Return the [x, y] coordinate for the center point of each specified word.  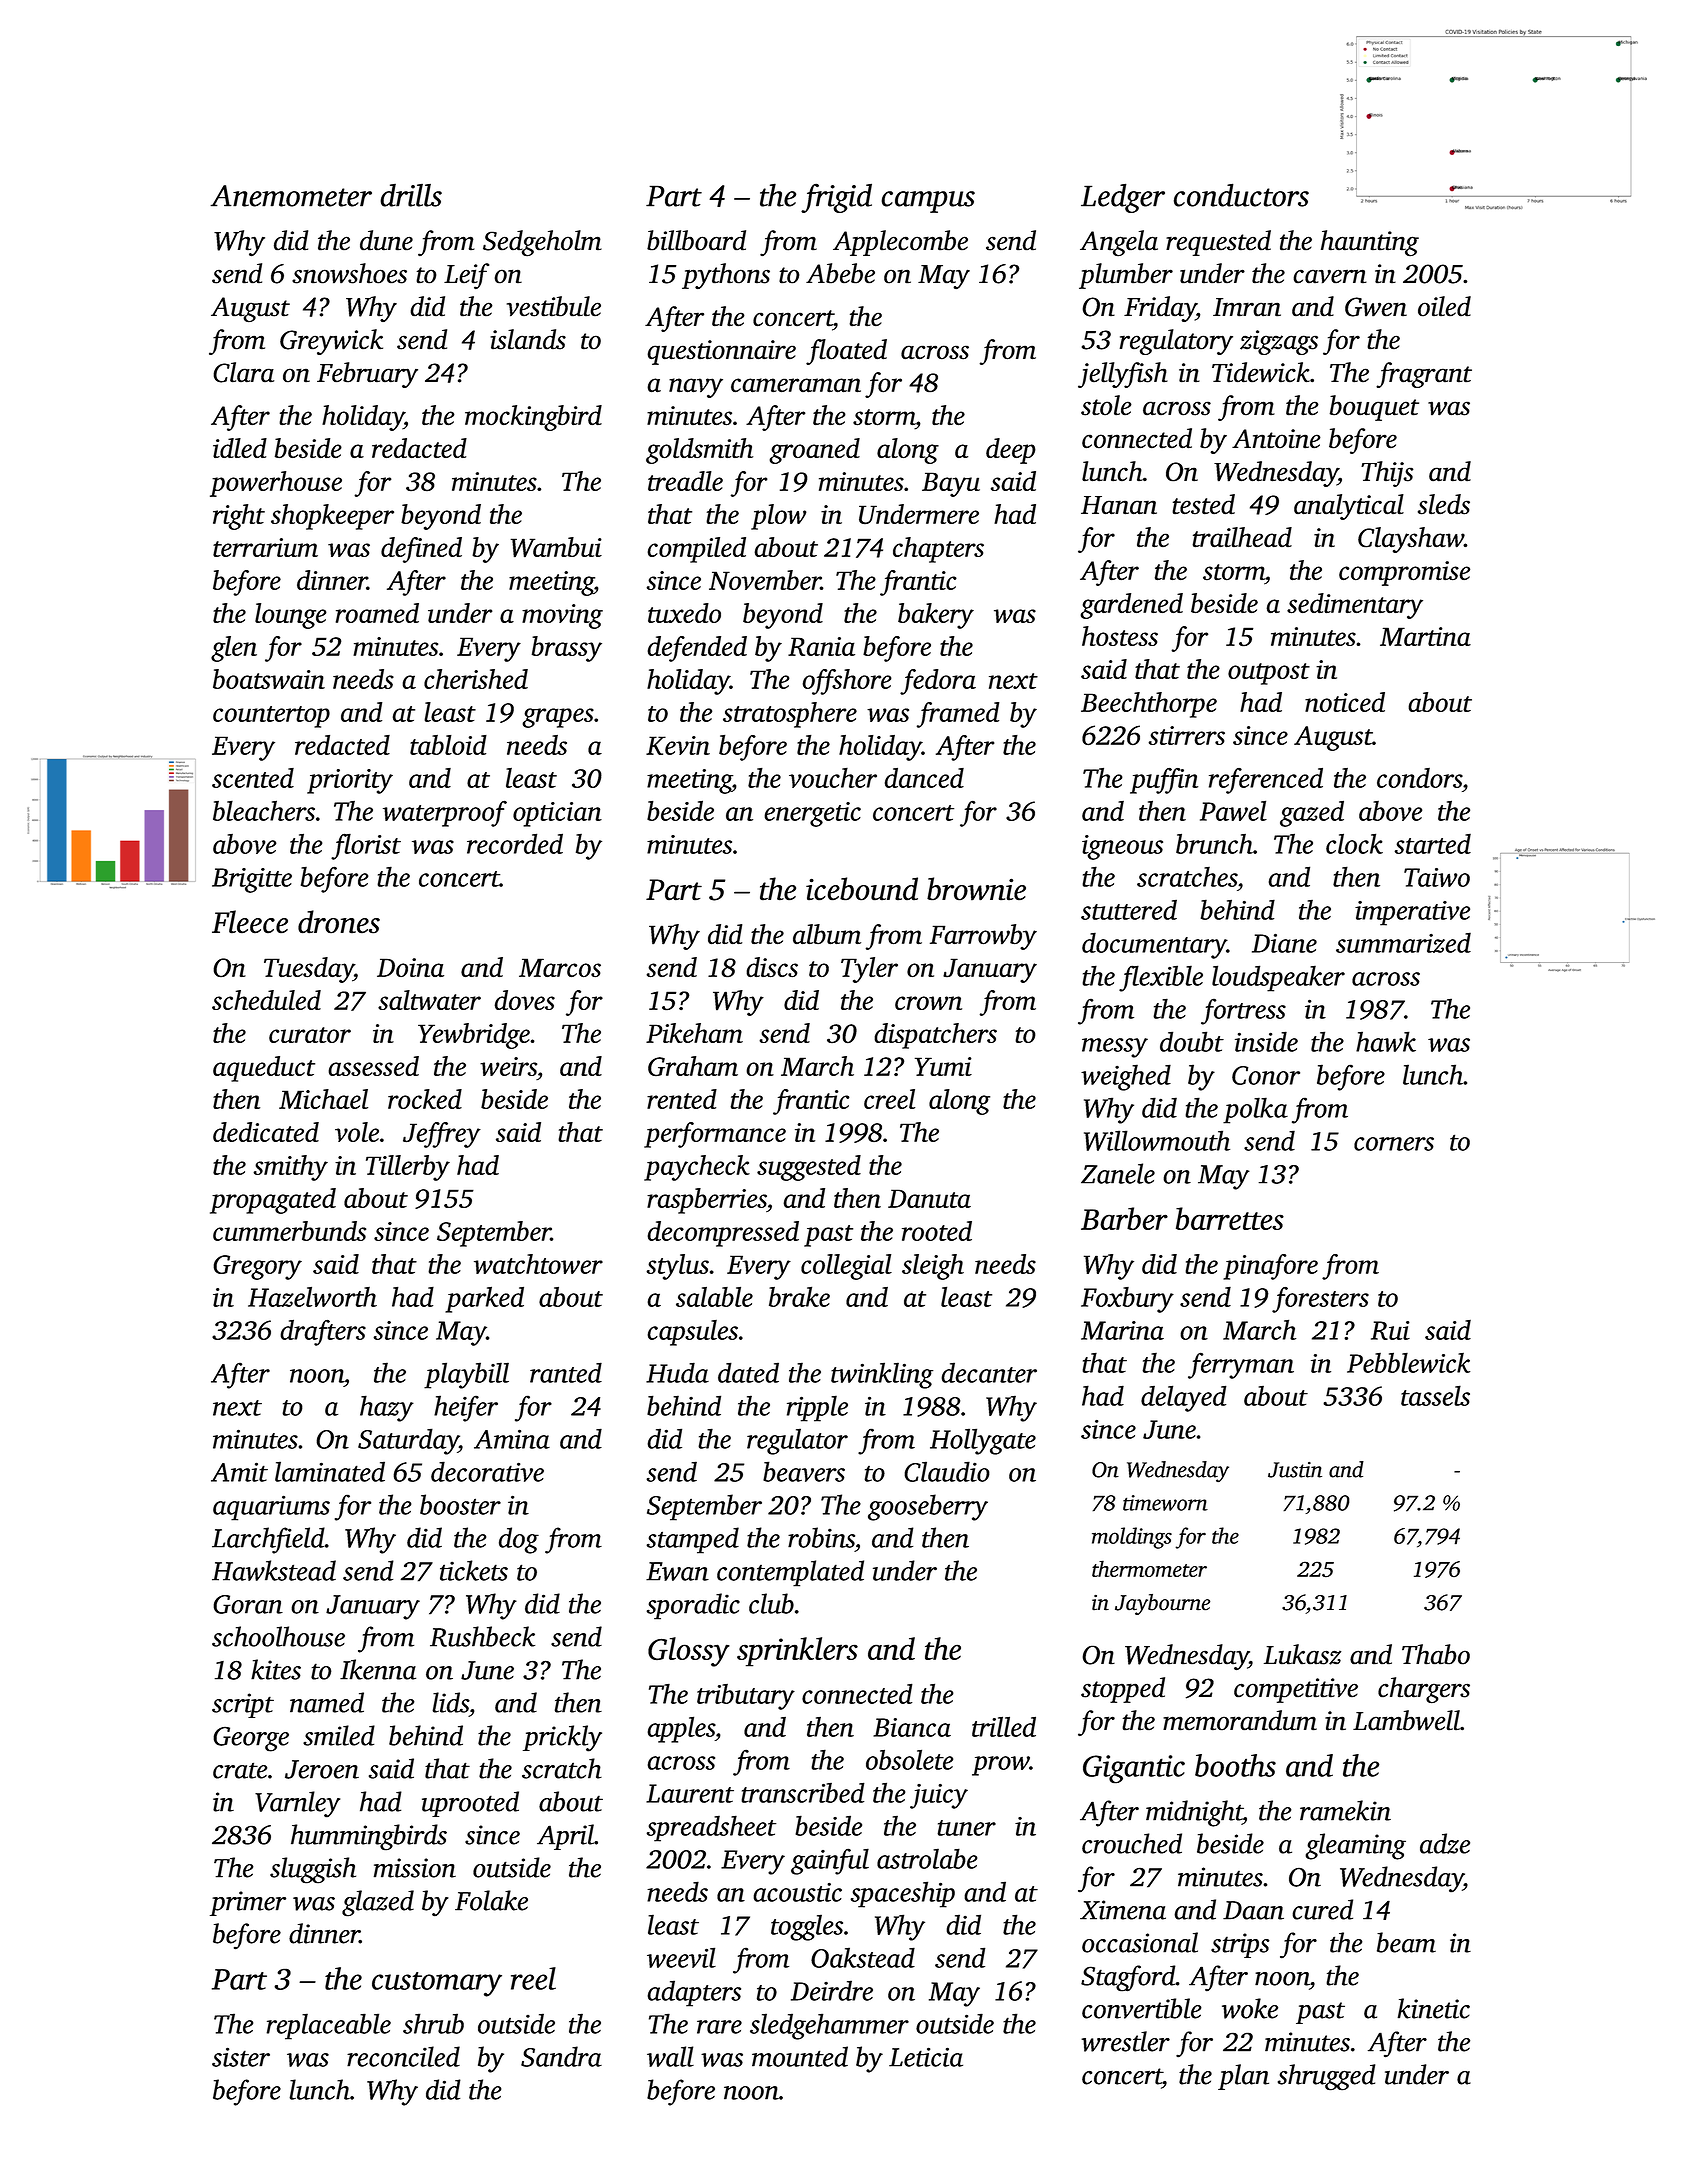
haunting [1370, 243]
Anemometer [291, 196]
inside [1266, 1041]
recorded [515, 843]
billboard [696, 240]
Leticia [926, 2057]
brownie [976, 889]
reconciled [403, 2056]
